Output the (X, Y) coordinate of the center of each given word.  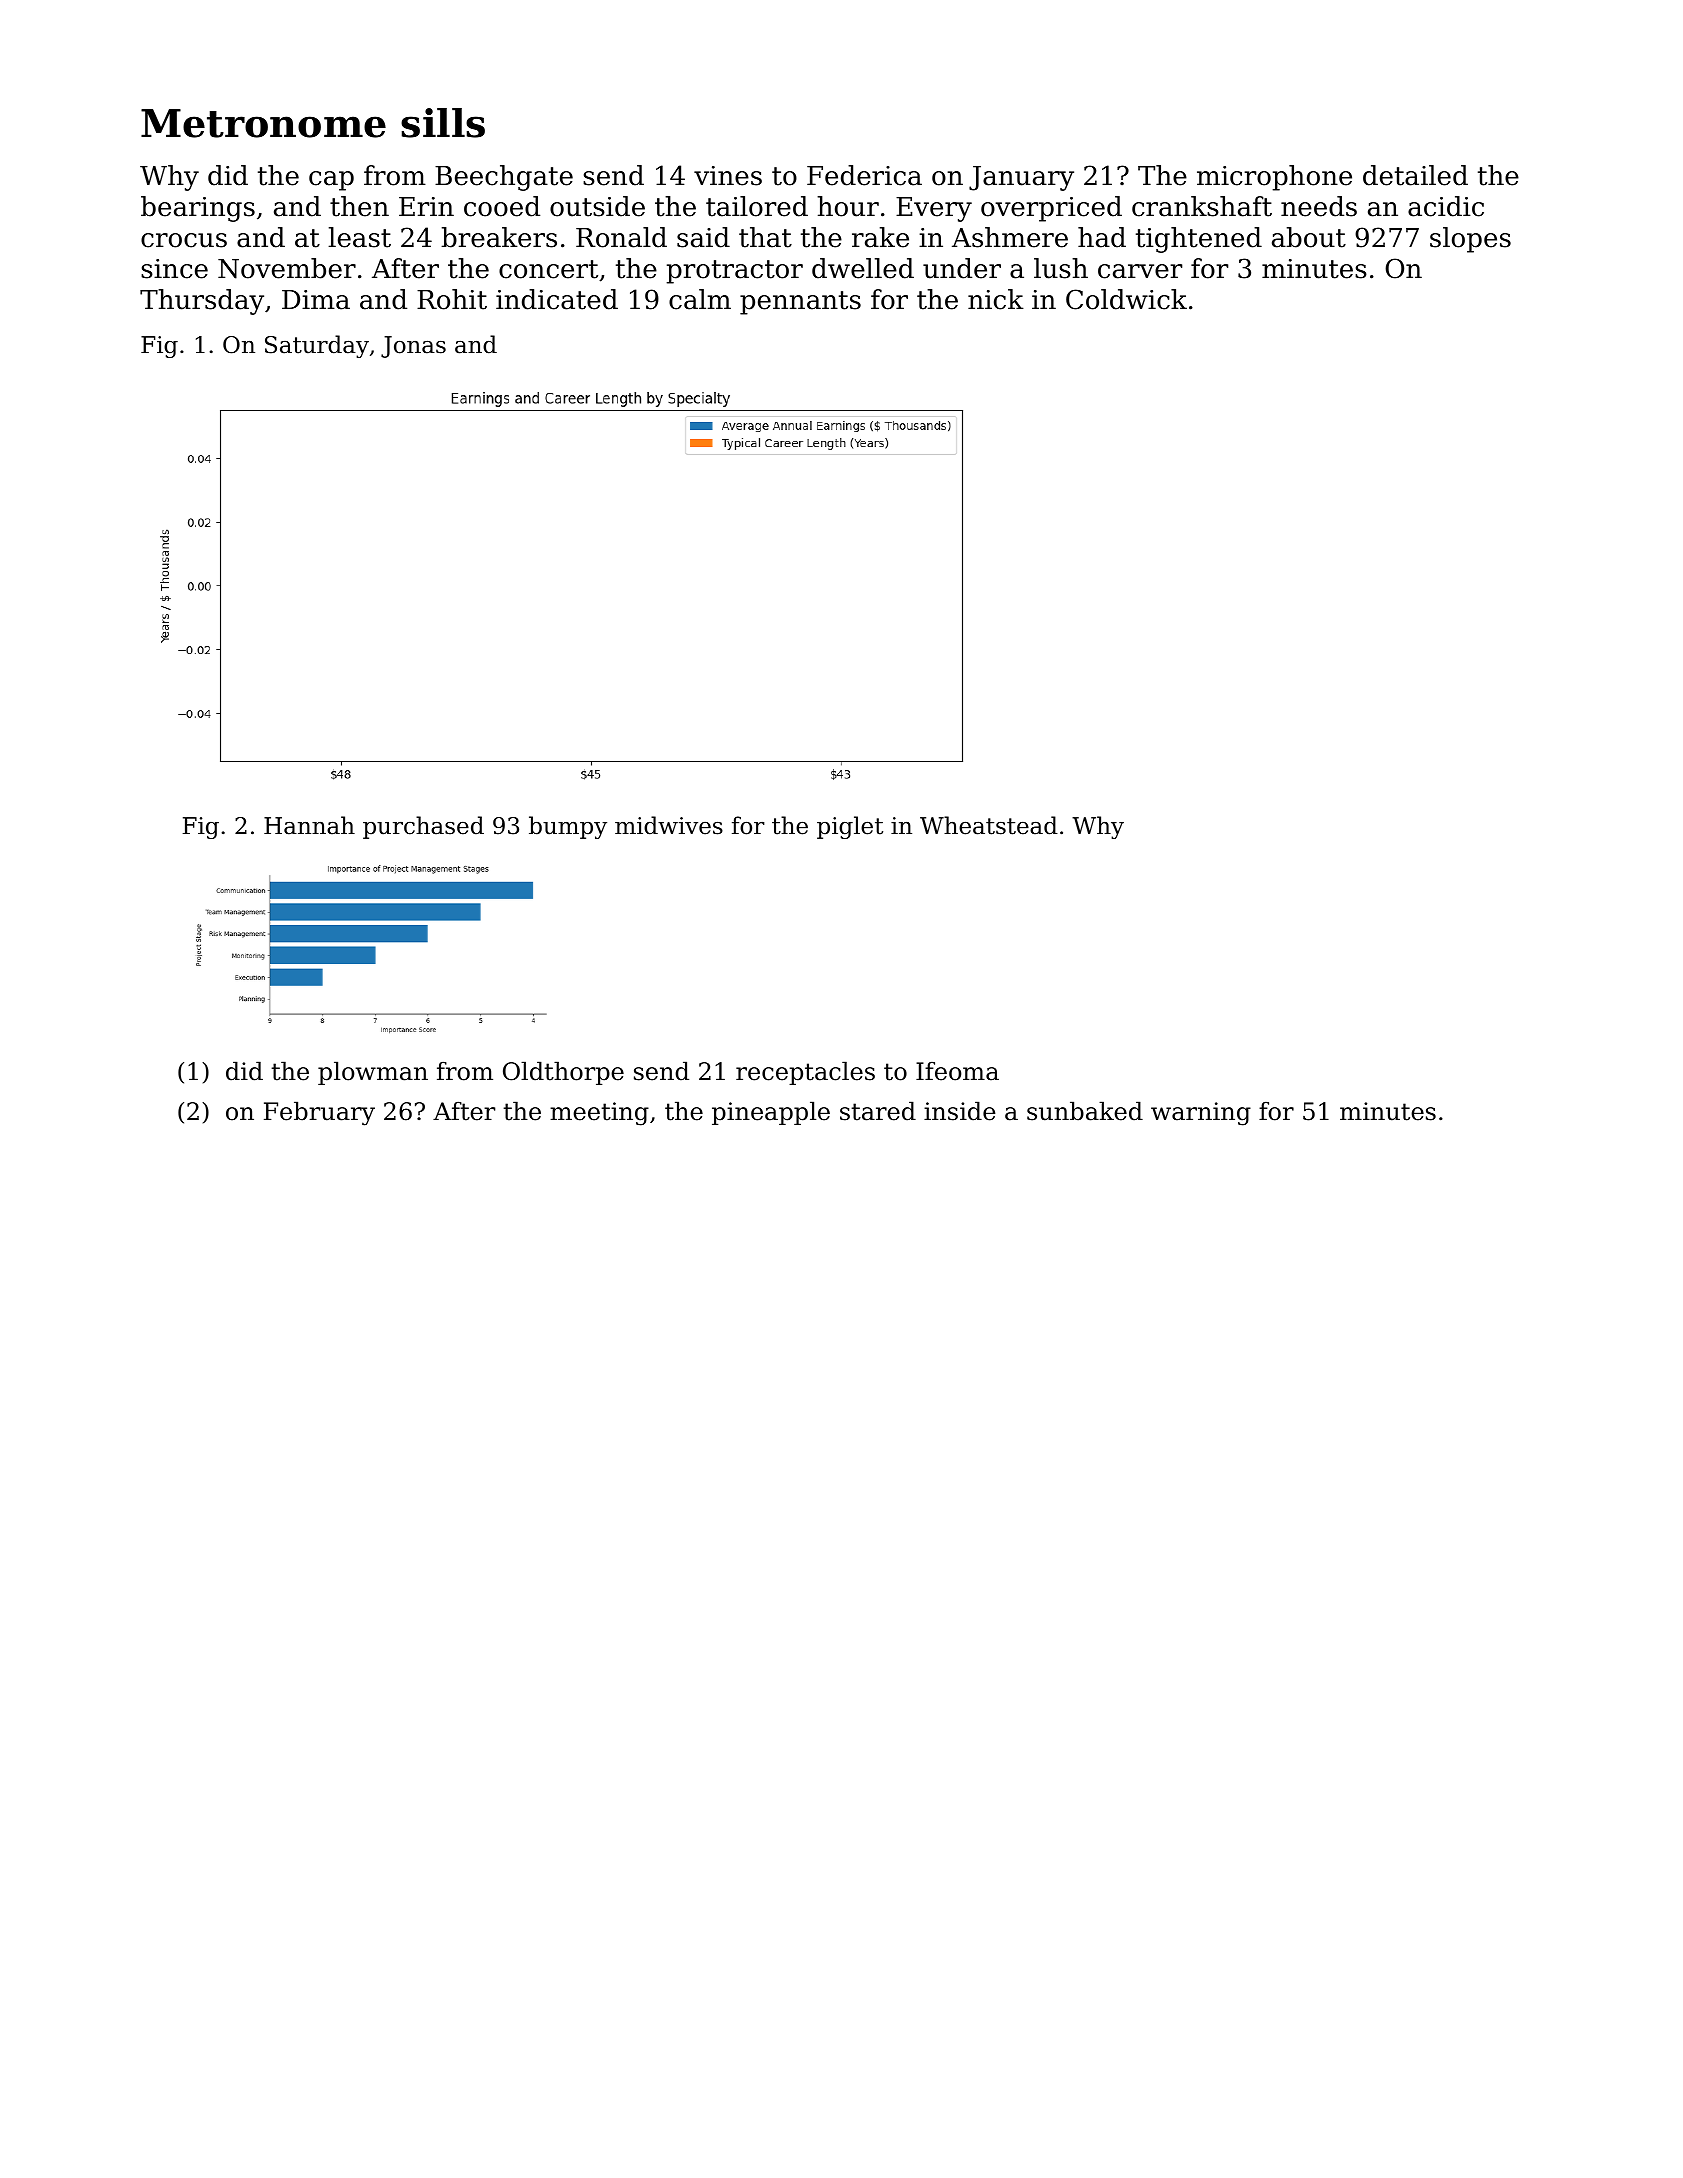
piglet (850, 827)
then (359, 206)
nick (996, 299)
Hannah (309, 825)
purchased (423, 827)
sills (443, 123)
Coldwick (1126, 299)
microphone (1274, 178)
